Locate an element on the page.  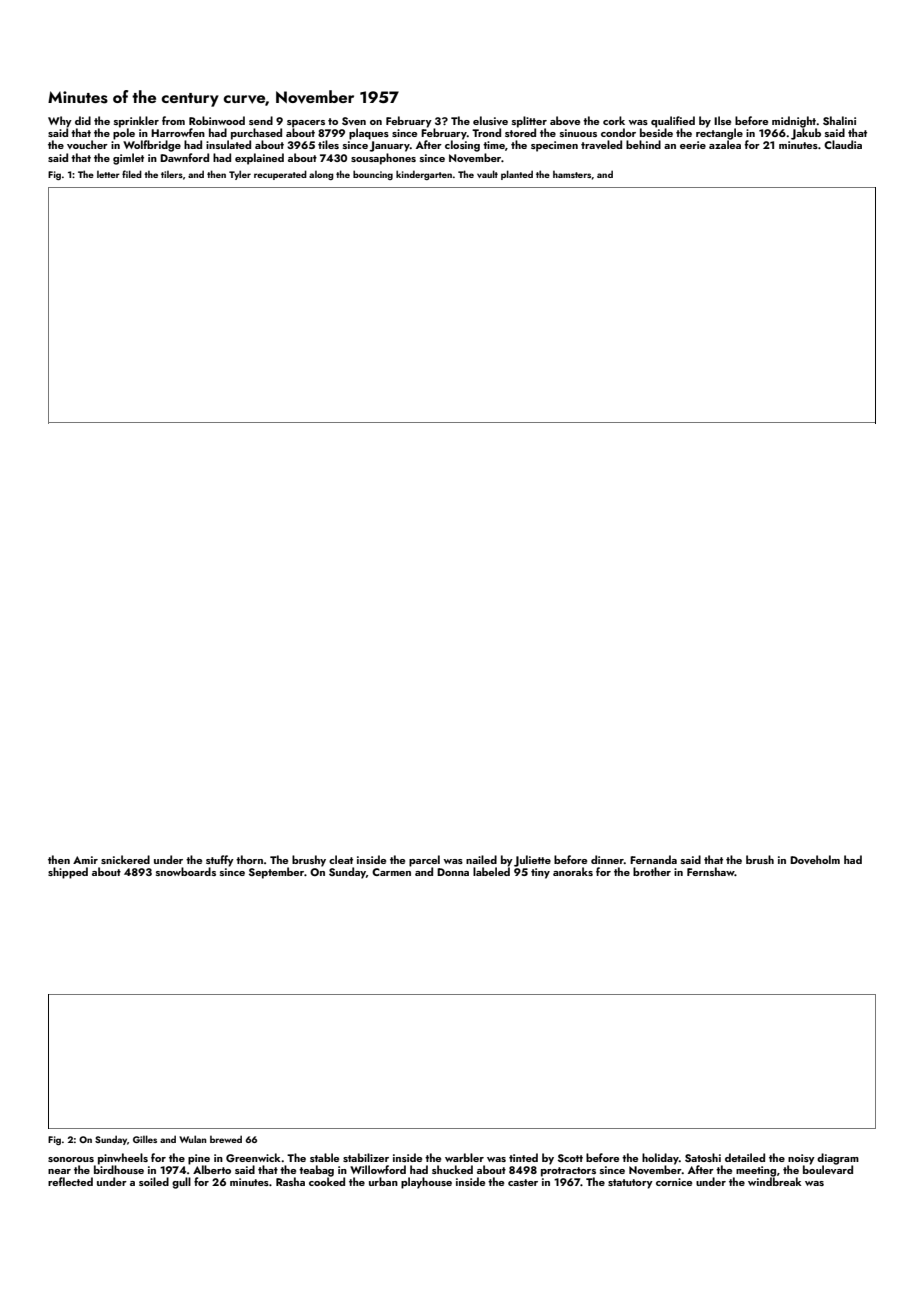
Tyler is located at coordinates (240, 175).
